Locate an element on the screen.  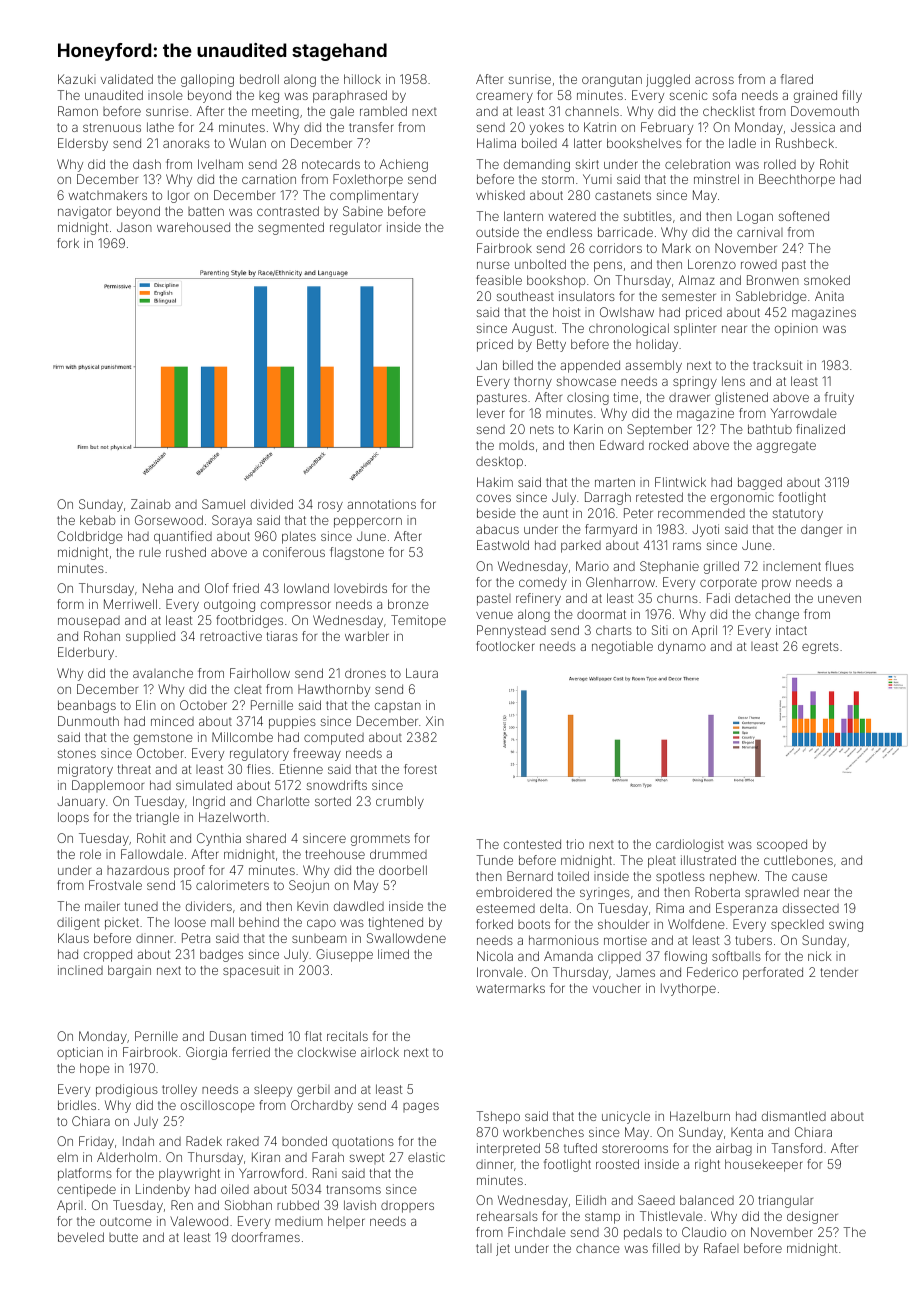
validated is located at coordinates (127, 79).
